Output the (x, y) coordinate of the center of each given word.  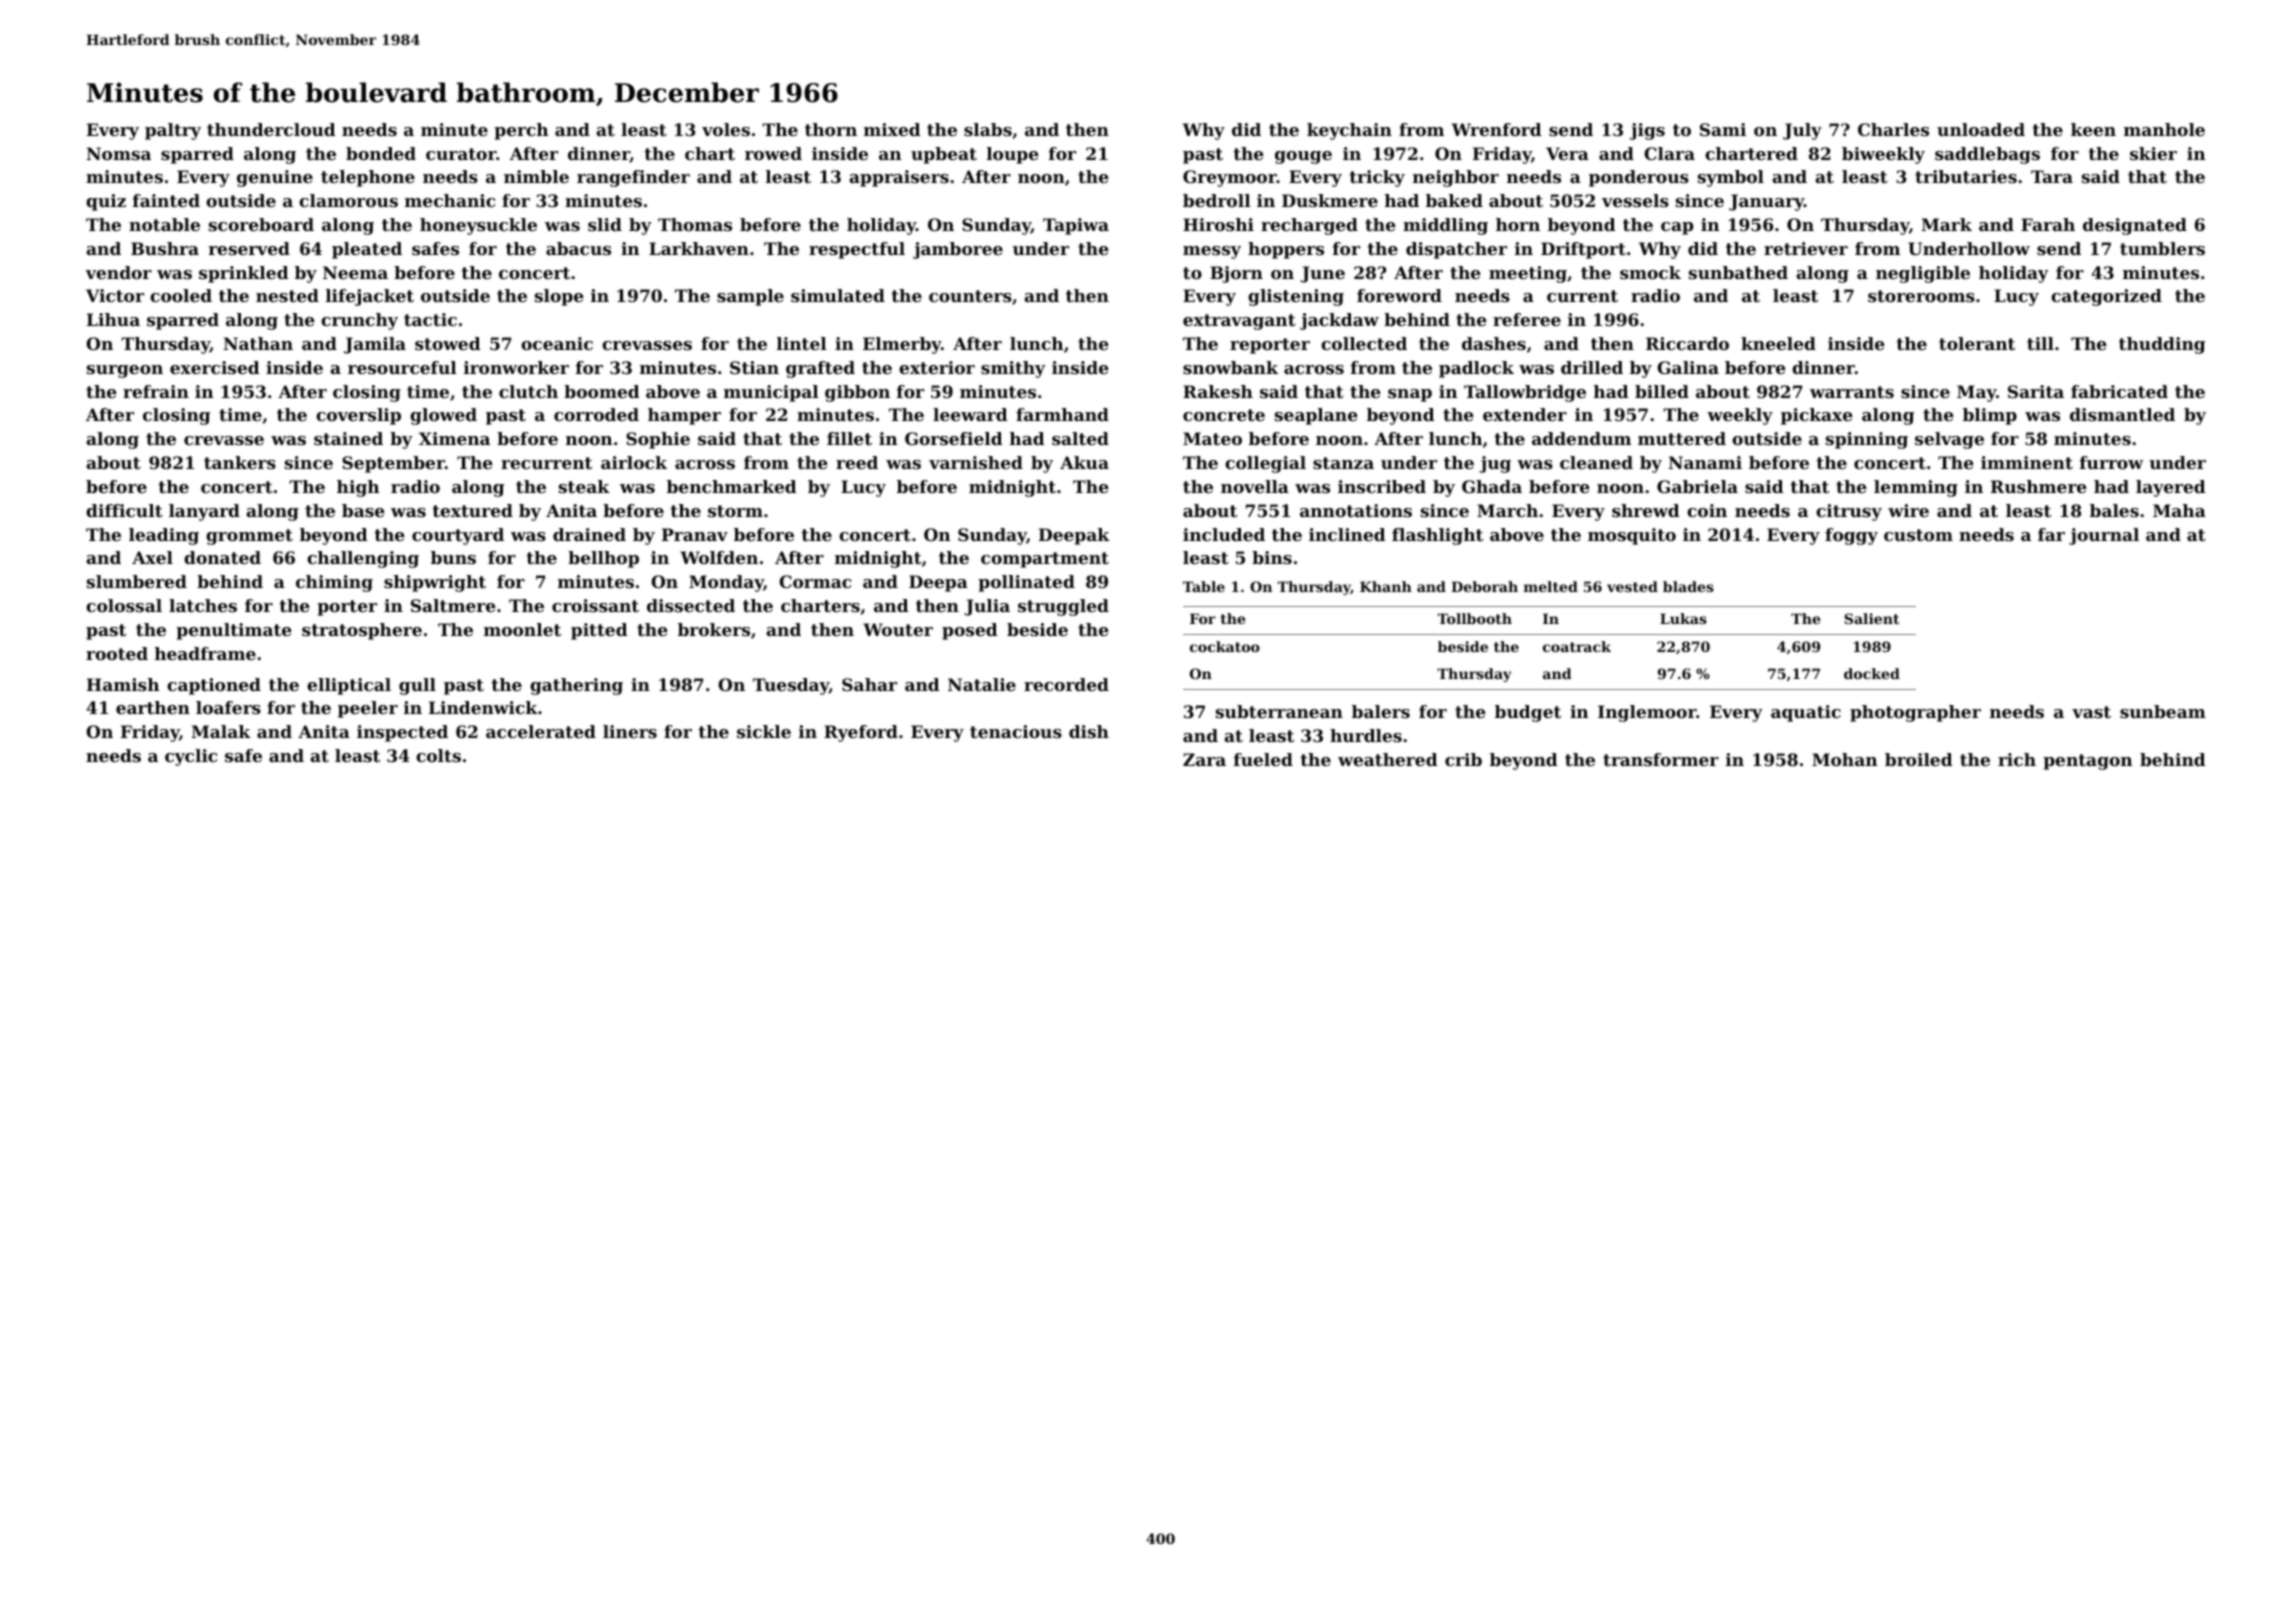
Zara (1204, 759)
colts (438, 755)
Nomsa (118, 153)
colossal (124, 605)
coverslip (358, 416)
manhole (2164, 129)
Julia (987, 607)
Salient (1872, 618)
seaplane (1316, 416)
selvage (1949, 440)
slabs (988, 129)
